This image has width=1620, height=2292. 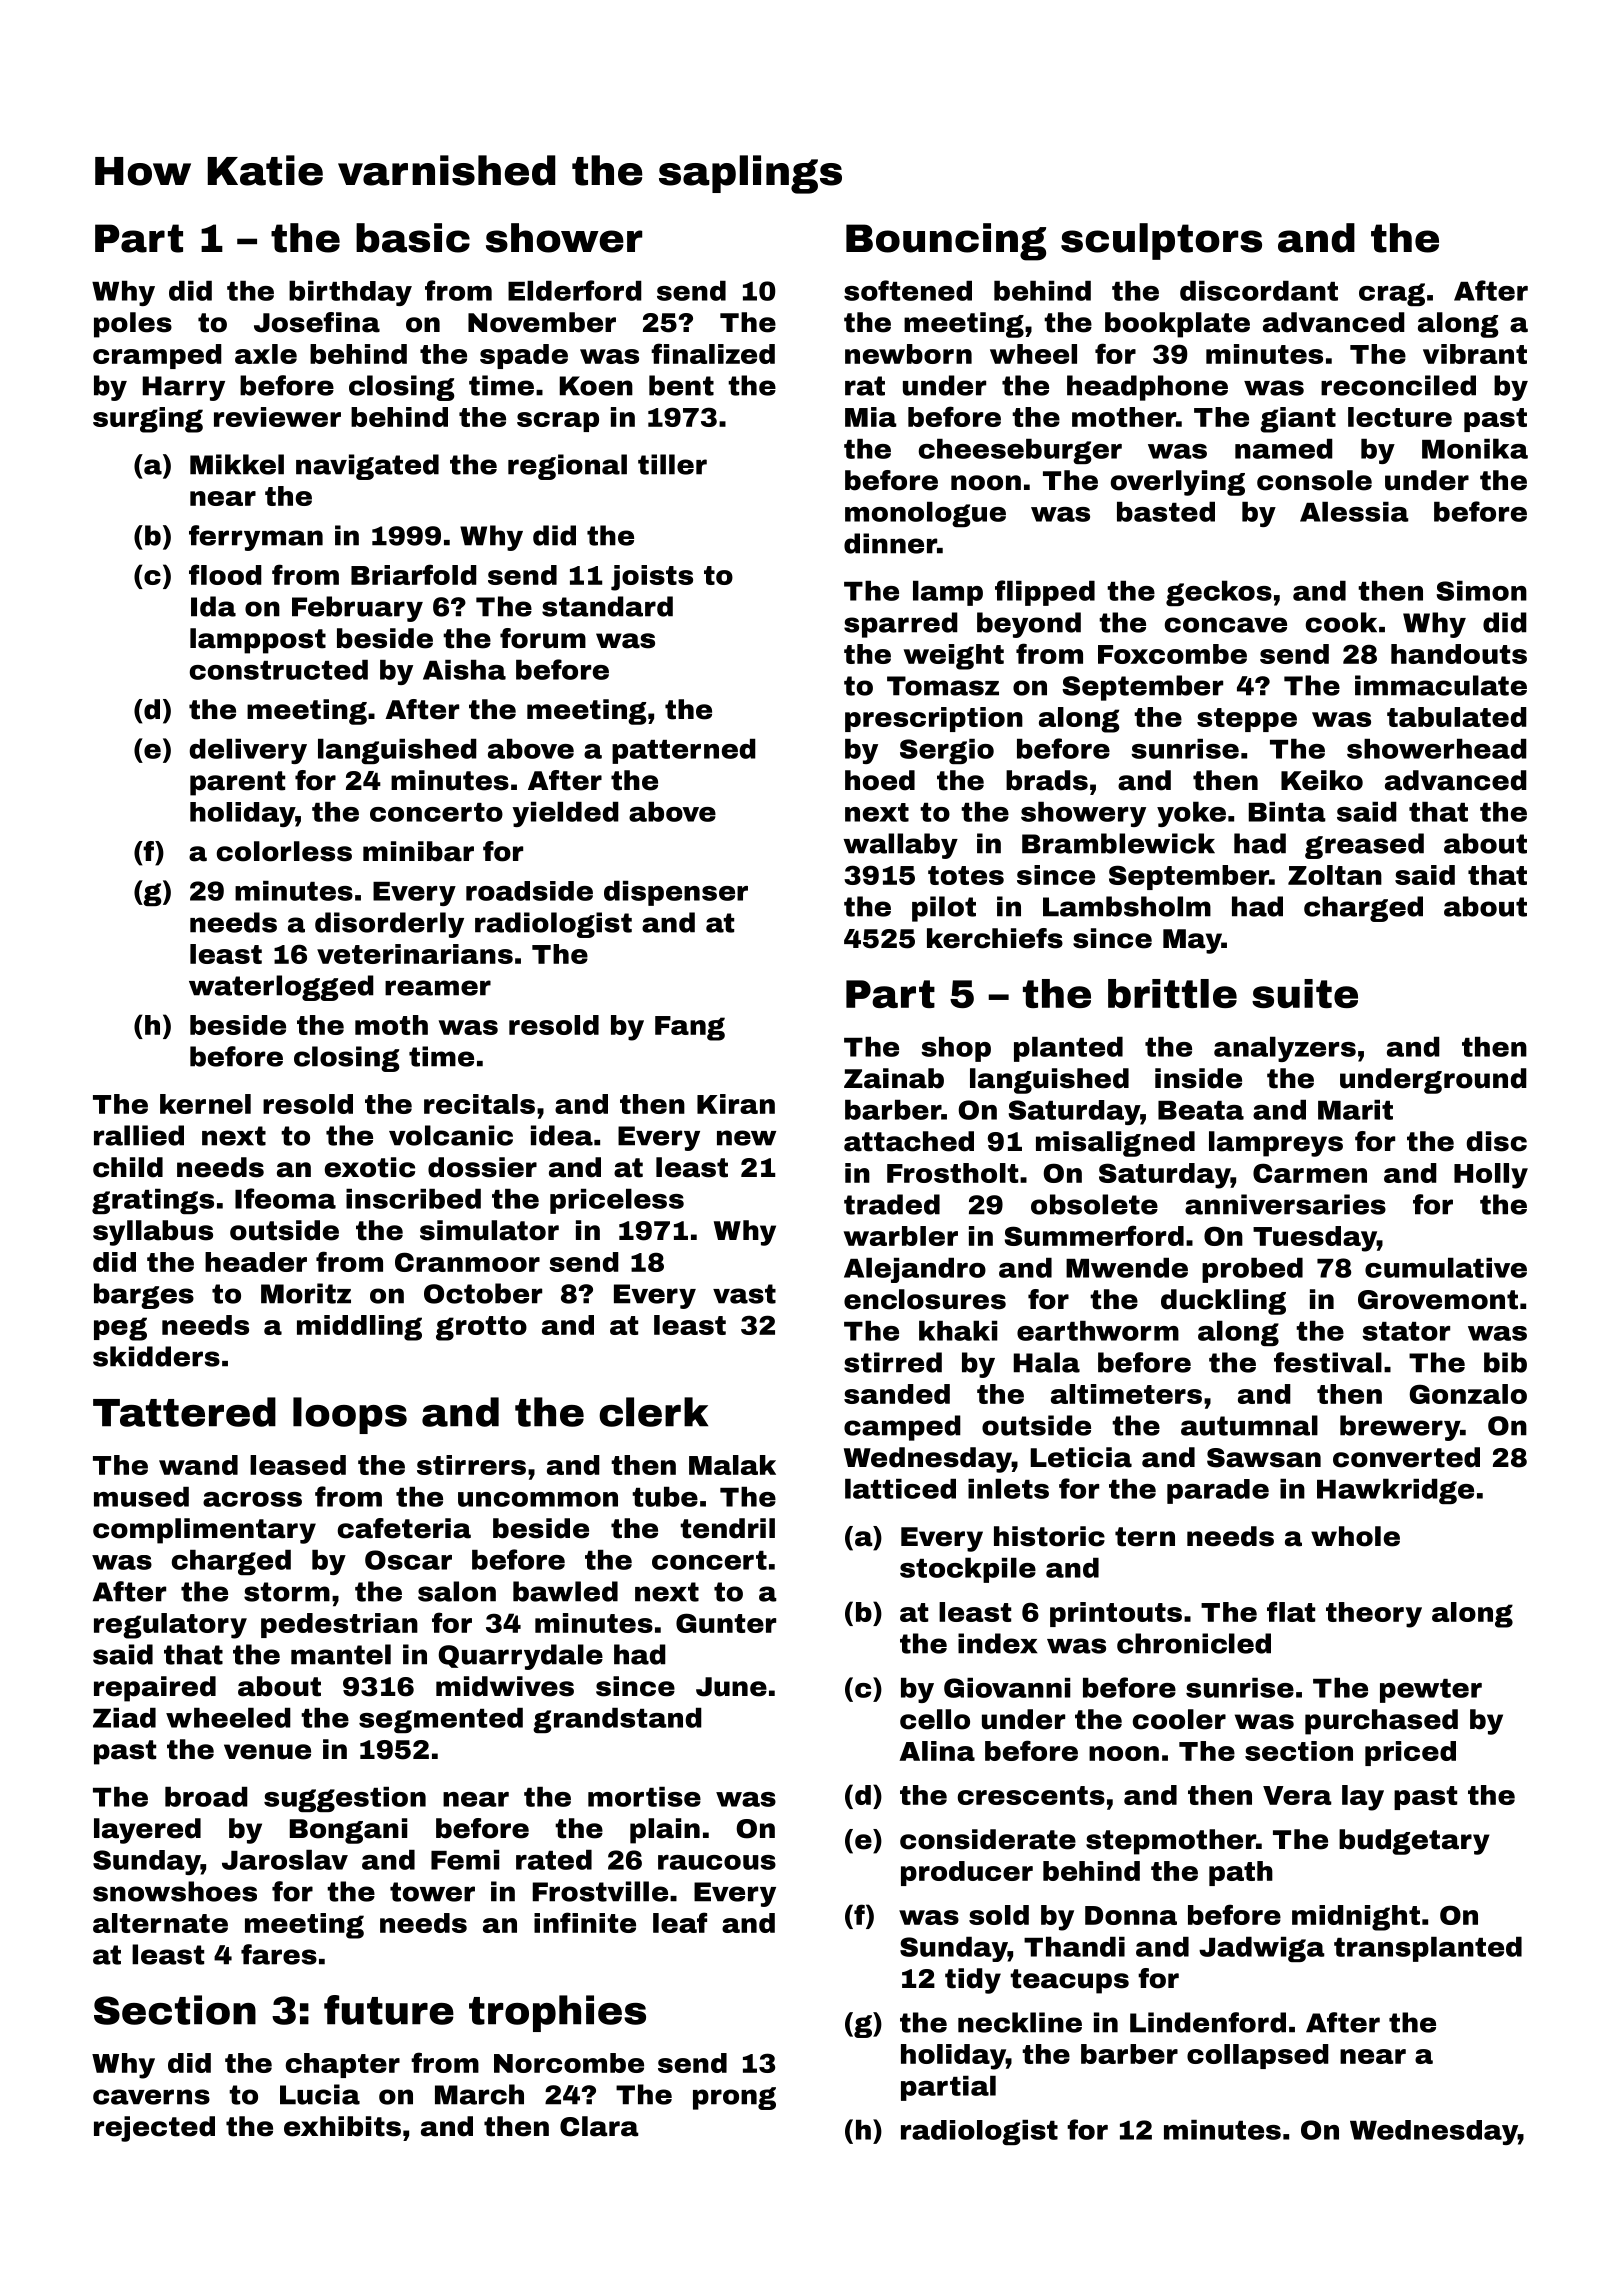 What do you see at coordinates (404, 1528) in the image?
I see `cafeteria` at bounding box center [404, 1528].
